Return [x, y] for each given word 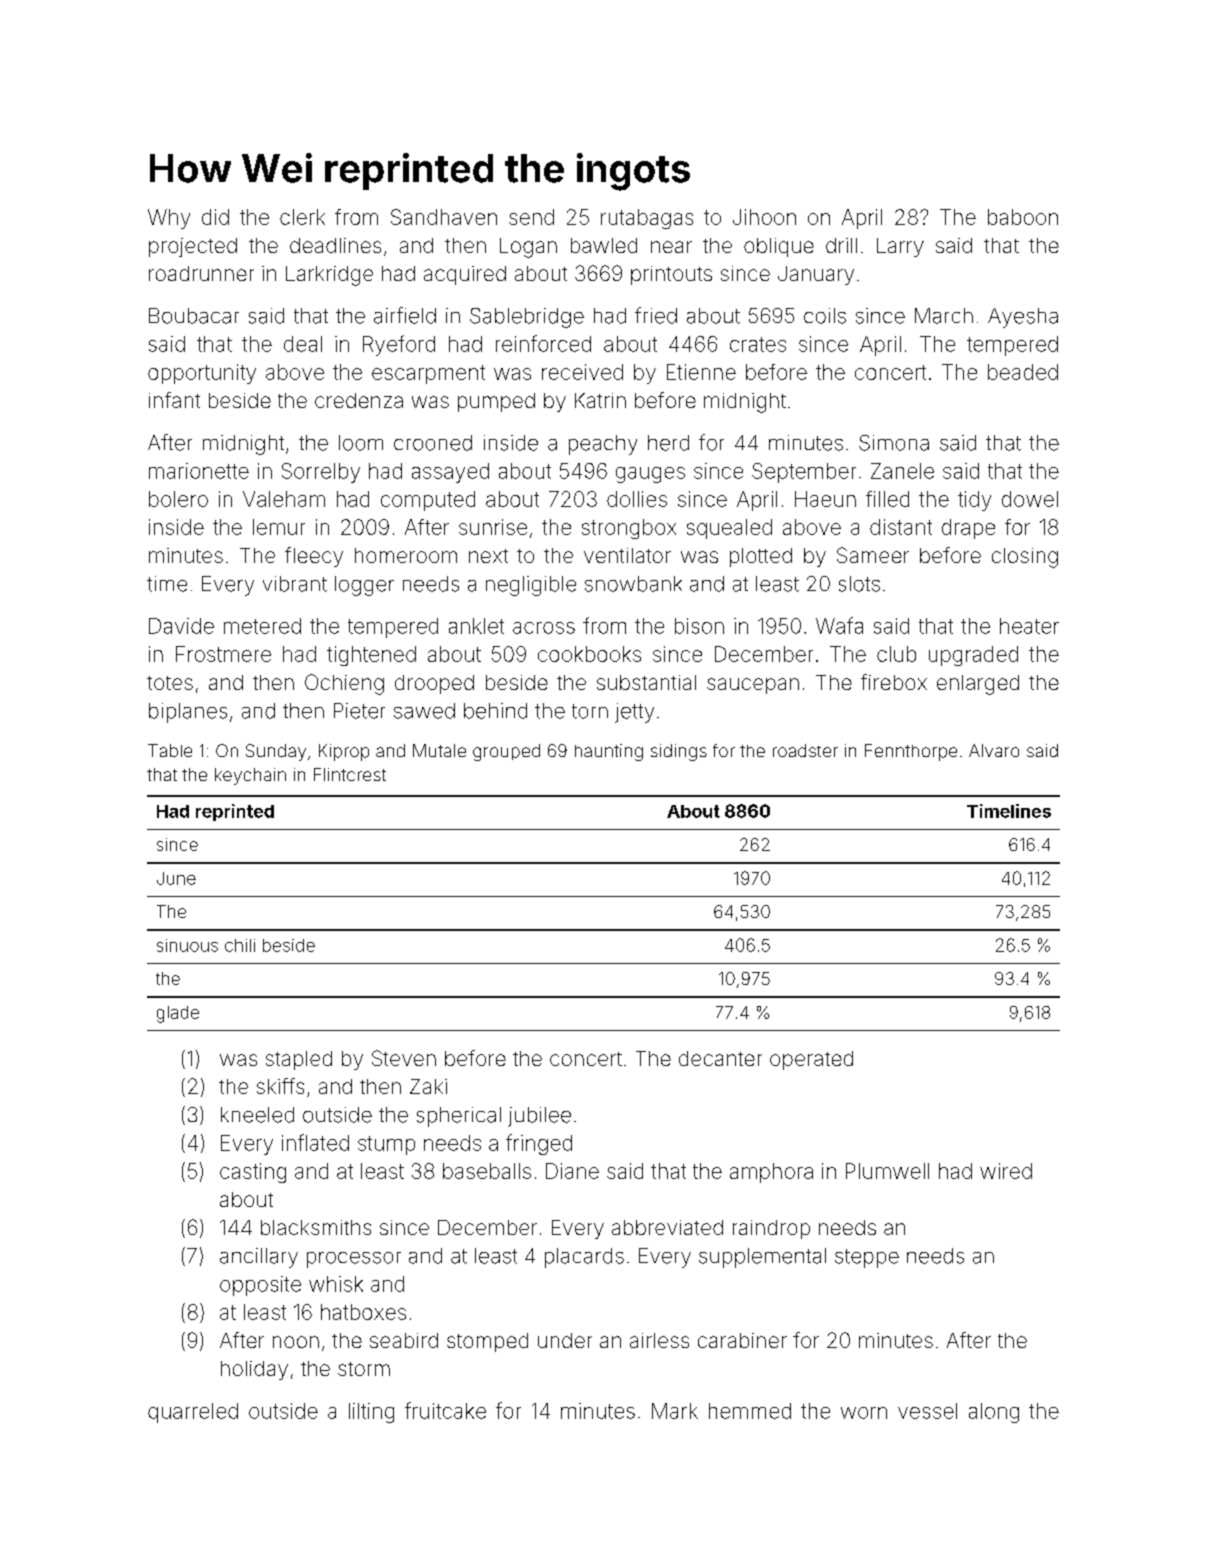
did [215, 217]
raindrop [771, 1229]
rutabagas [647, 219]
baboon [1023, 217]
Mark [675, 1411]
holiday [254, 1370]
